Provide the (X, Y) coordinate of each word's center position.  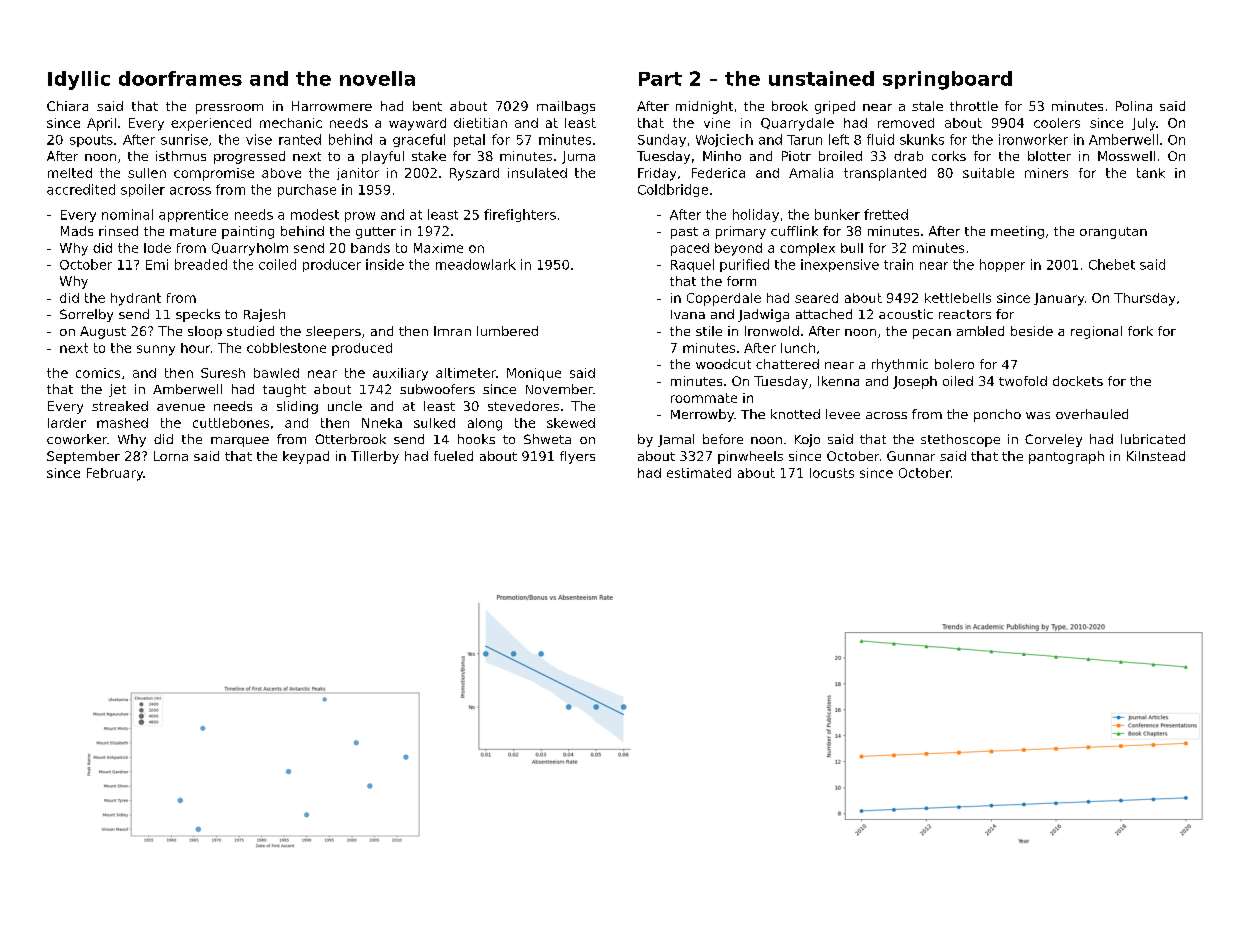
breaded (201, 264)
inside (385, 264)
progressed (249, 157)
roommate (704, 398)
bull (852, 248)
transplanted (885, 174)
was (1038, 415)
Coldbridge (673, 190)
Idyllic (79, 80)
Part (660, 79)
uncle (345, 406)
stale (927, 106)
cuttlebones (231, 423)
